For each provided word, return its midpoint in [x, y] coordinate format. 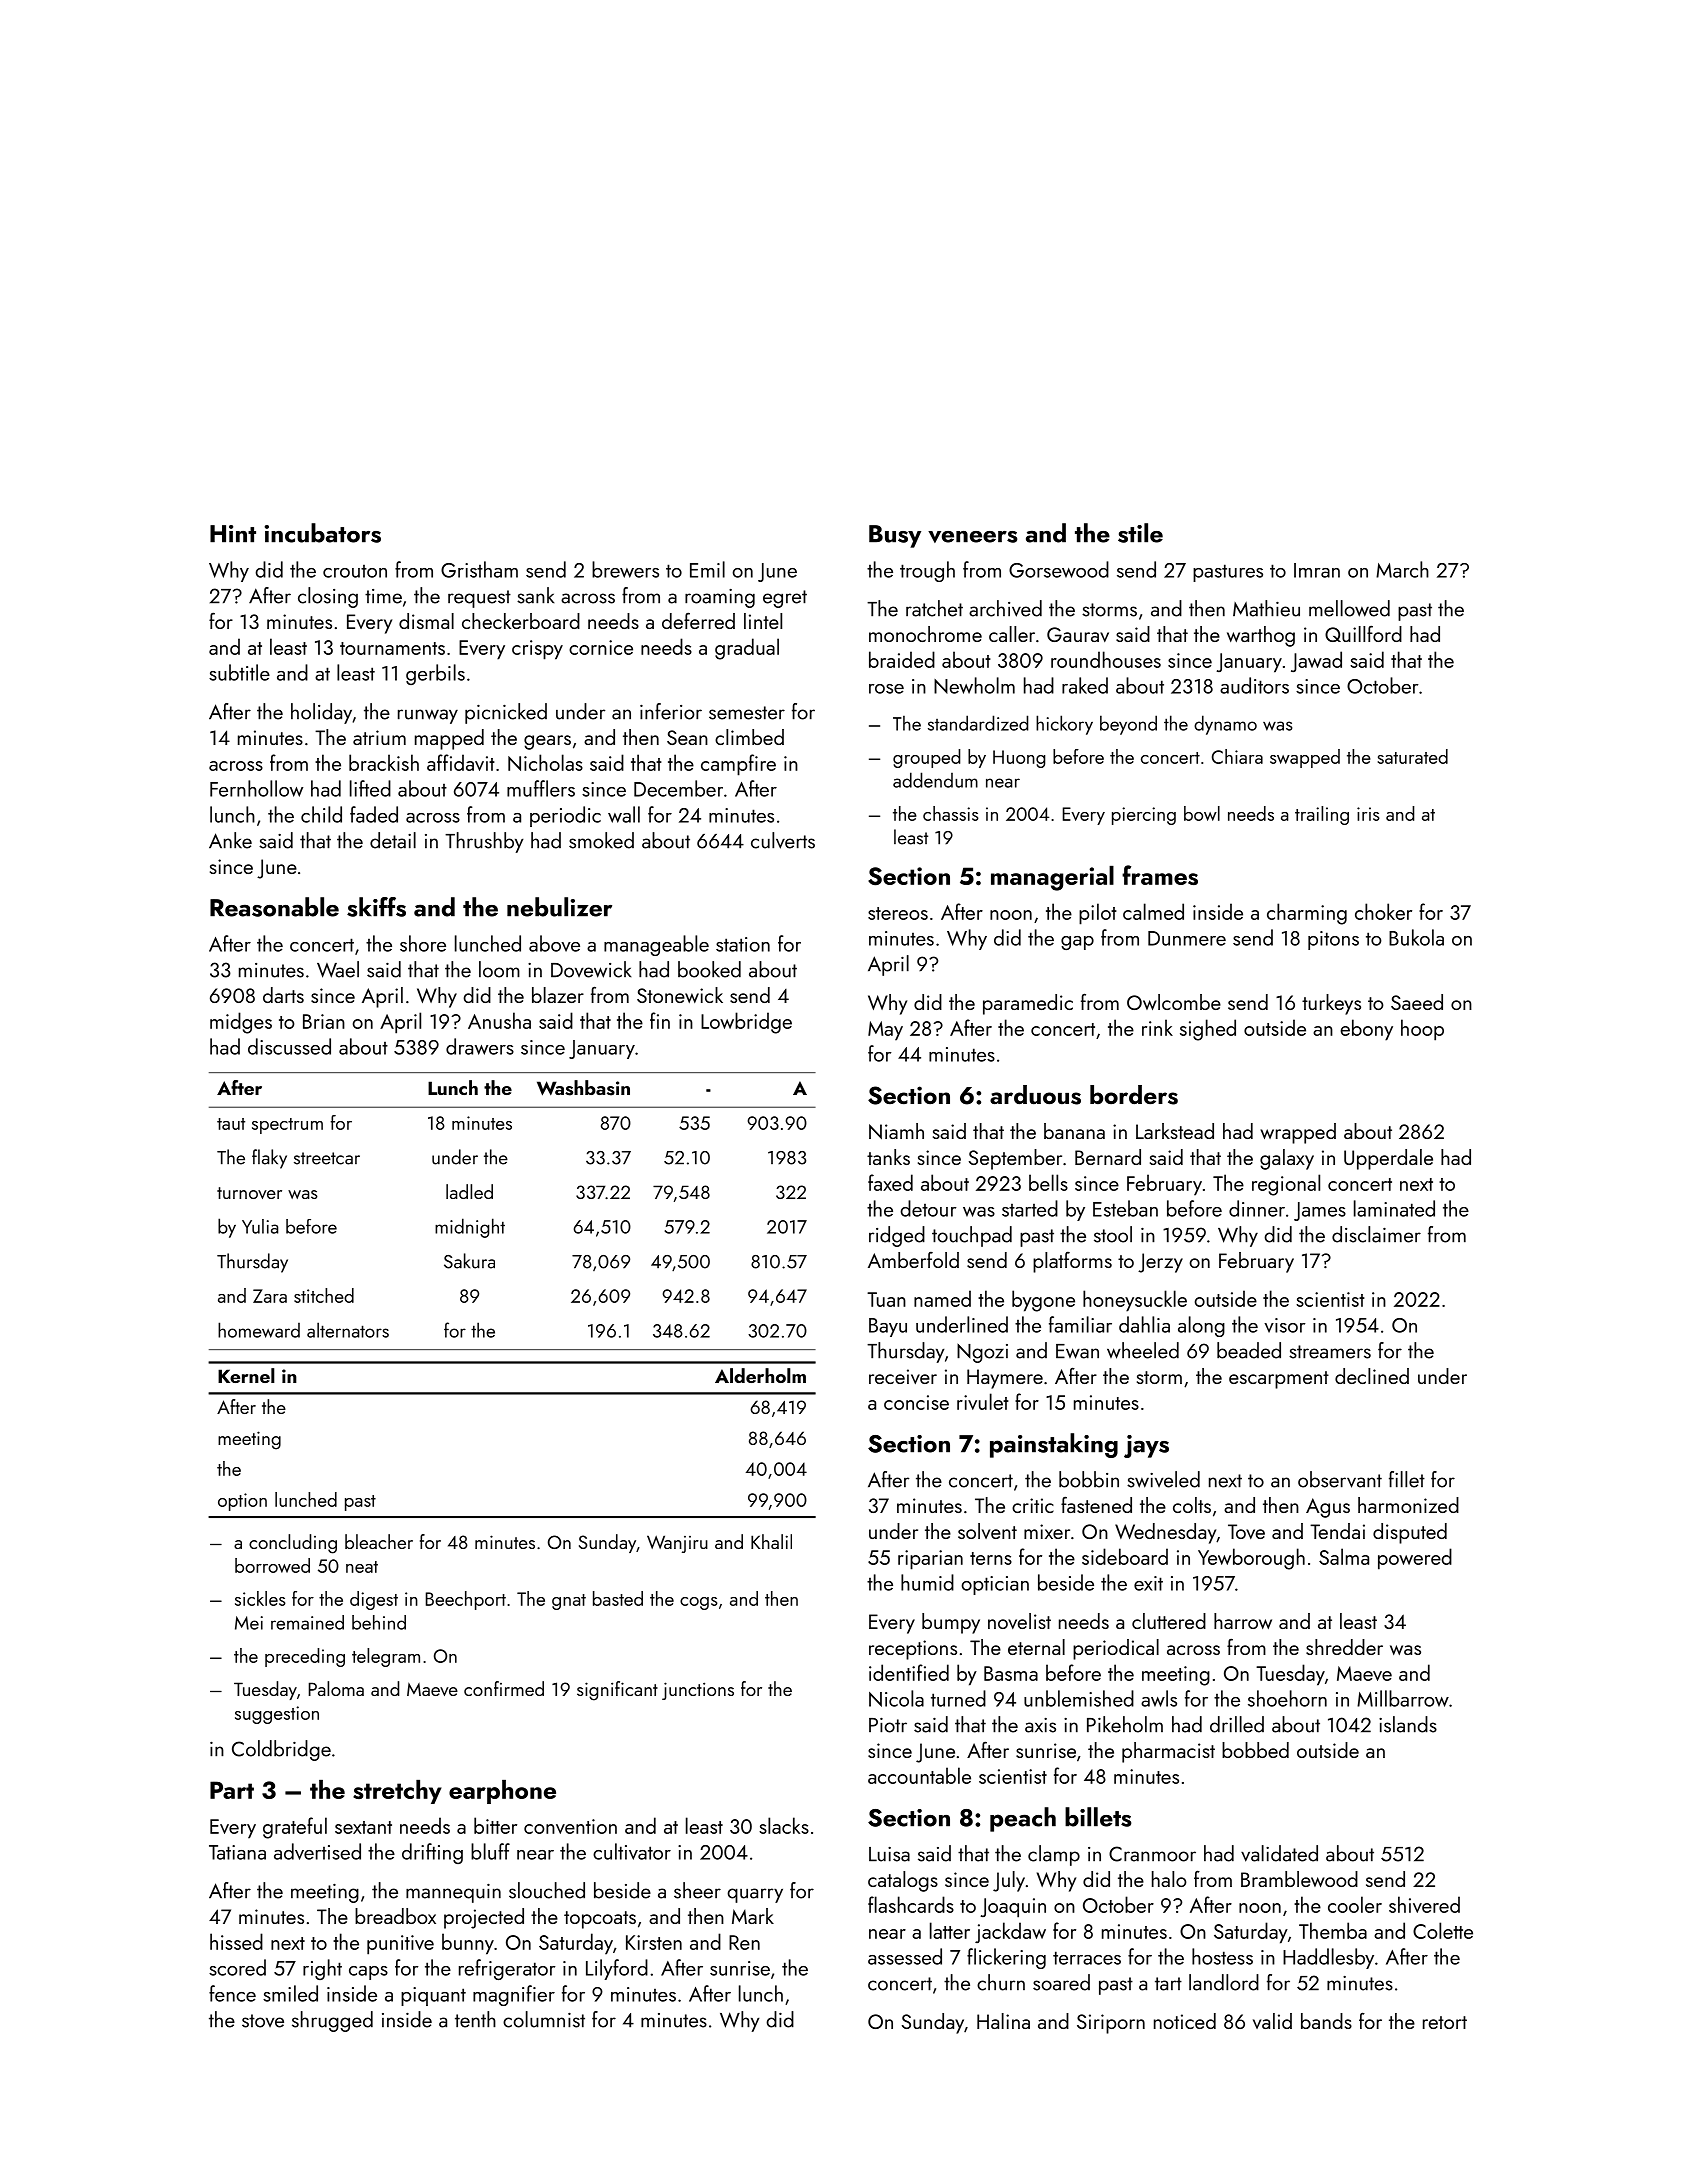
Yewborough [1251, 1559]
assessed [905, 1956]
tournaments [392, 648]
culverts [783, 840]
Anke [230, 840]
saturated [1413, 756]
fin [660, 1020]
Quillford [1363, 634]
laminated [1394, 1208]
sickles [260, 1598]
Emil [707, 569]
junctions [698, 1691]
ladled [469, 1191]
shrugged [332, 2021]
